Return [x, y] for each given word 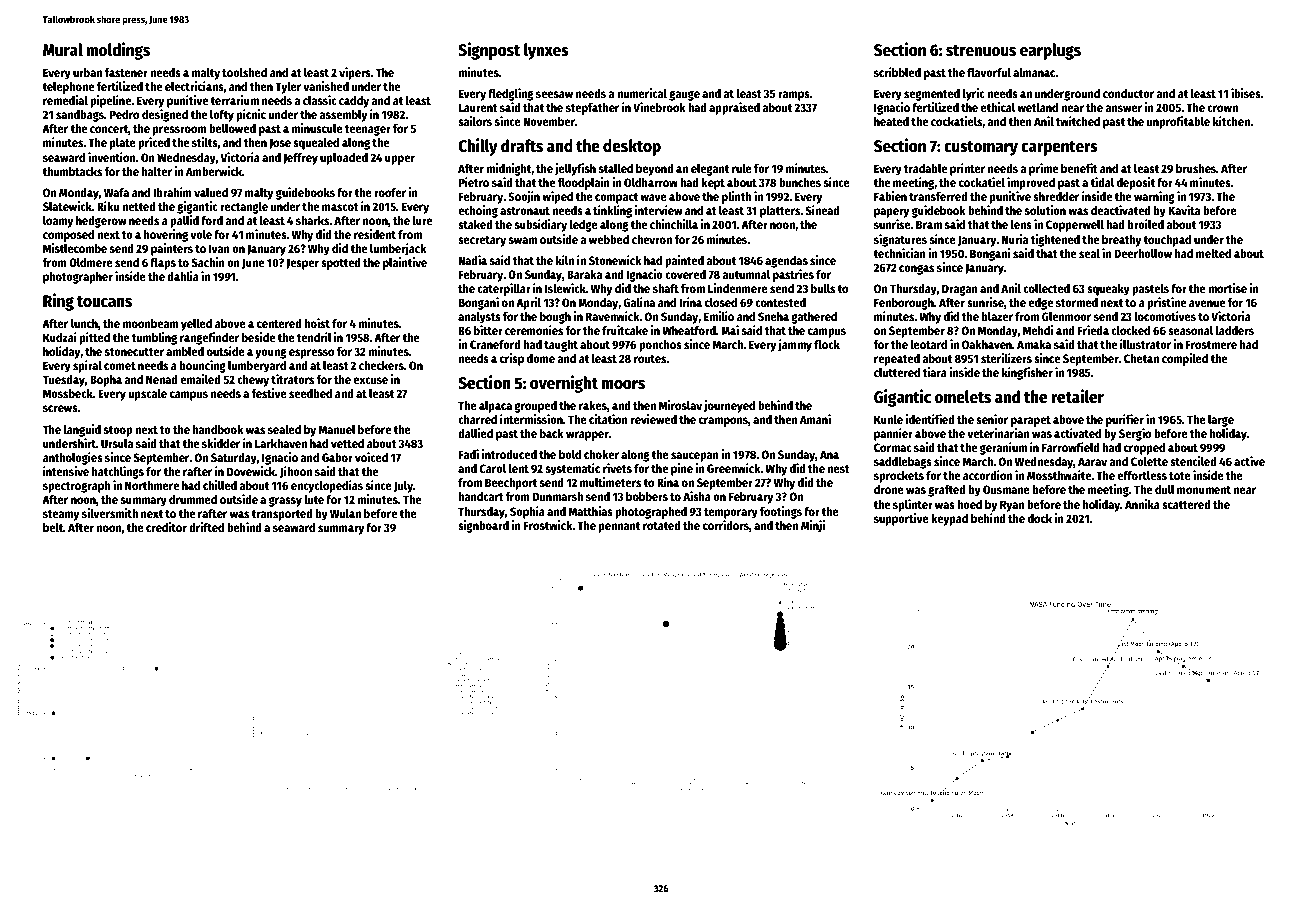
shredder [1056, 196]
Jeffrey [300, 159]
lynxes [546, 51]
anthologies [73, 458]
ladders [1235, 330]
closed [721, 302]
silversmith [110, 513]
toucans [104, 302]
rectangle [244, 208]
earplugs [1050, 51]
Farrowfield [1071, 447]
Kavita [1184, 210]
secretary [482, 241]
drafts [522, 146]
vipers [355, 73]
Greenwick [734, 468]
